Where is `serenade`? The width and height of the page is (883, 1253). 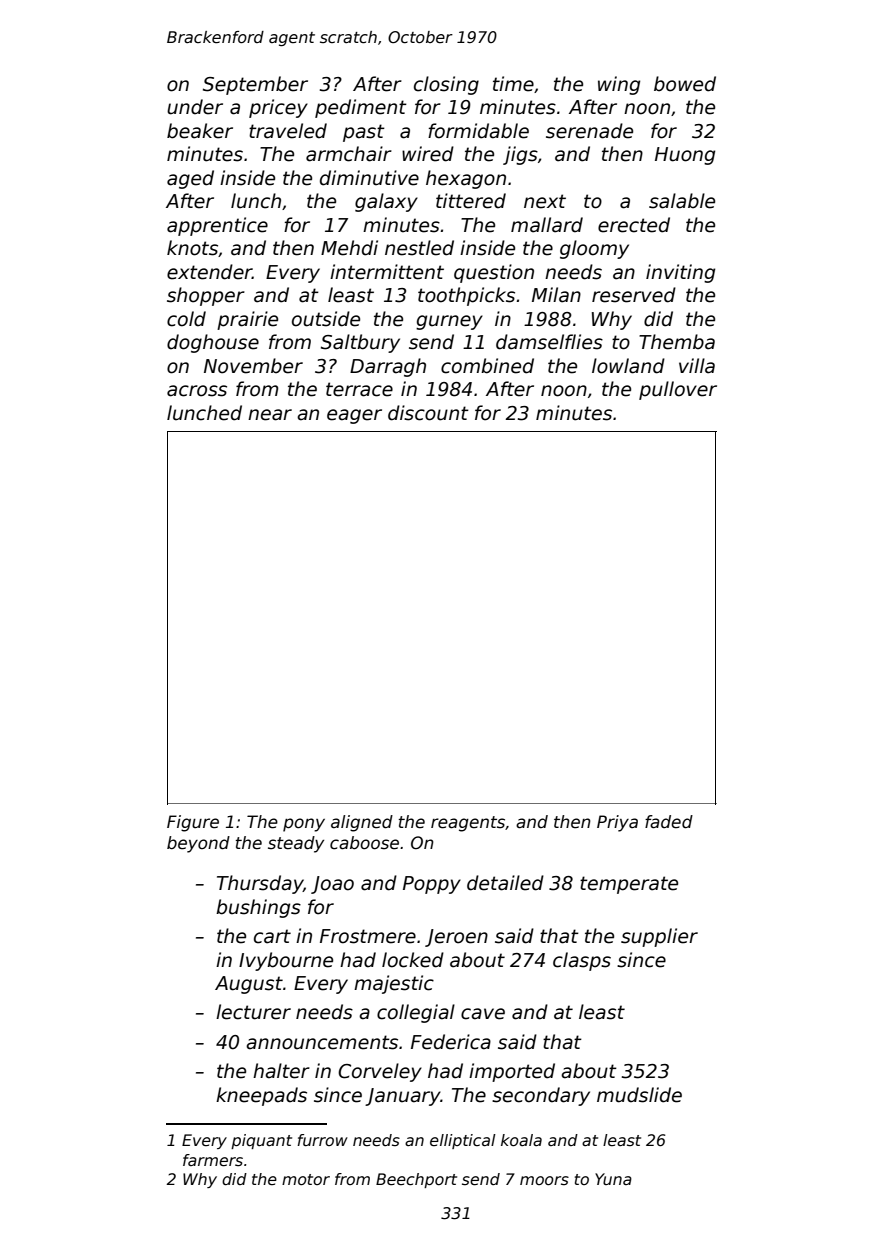
serenade is located at coordinates (589, 131).
